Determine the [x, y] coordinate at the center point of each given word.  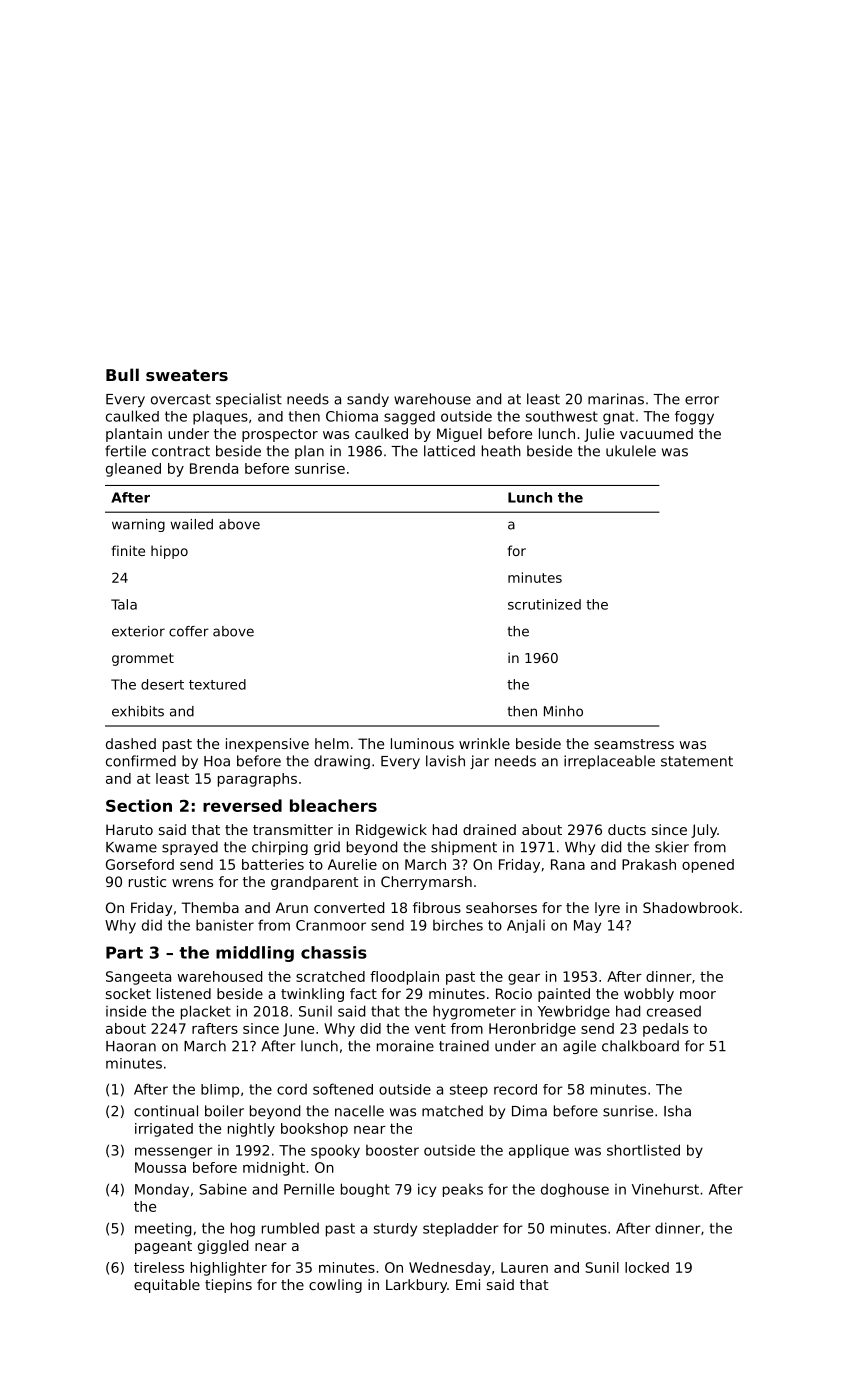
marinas [616, 399]
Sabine [223, 1189]
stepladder [461, 1230]
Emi [468, 1284]
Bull [122, 374]
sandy [368, 400]
